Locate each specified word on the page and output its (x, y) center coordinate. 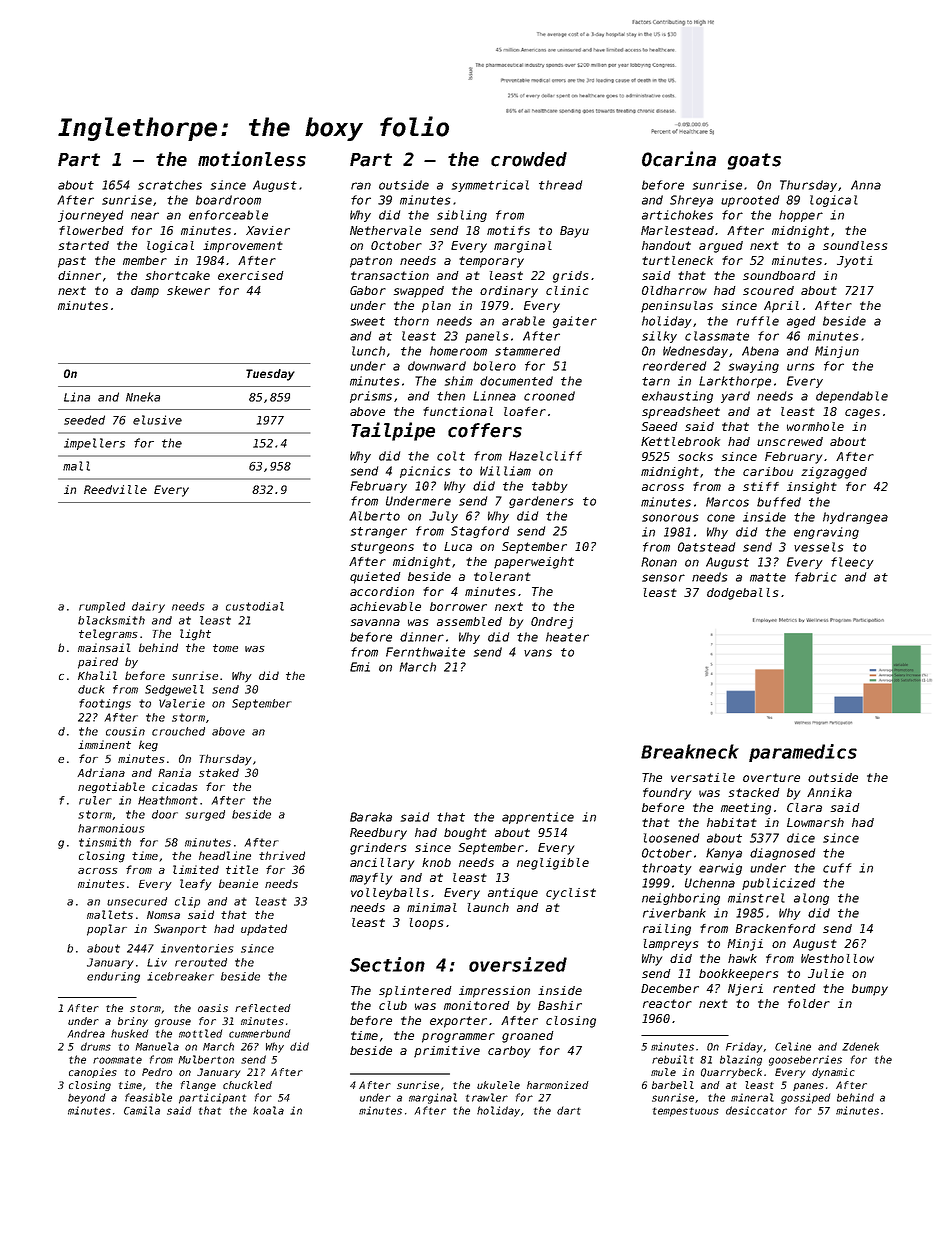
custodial (255, 606)
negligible (553, 864)
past (72, 262)
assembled (469, 621)
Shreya (691, 201)
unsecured (137, 901)
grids (570, 277)
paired (98, 663)
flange (198, 1086)
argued (721, 247)
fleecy (852, 563)
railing (667, 930)
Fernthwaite (425, 652)
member (145, 260)
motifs (508, 230)
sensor (663, 578)
